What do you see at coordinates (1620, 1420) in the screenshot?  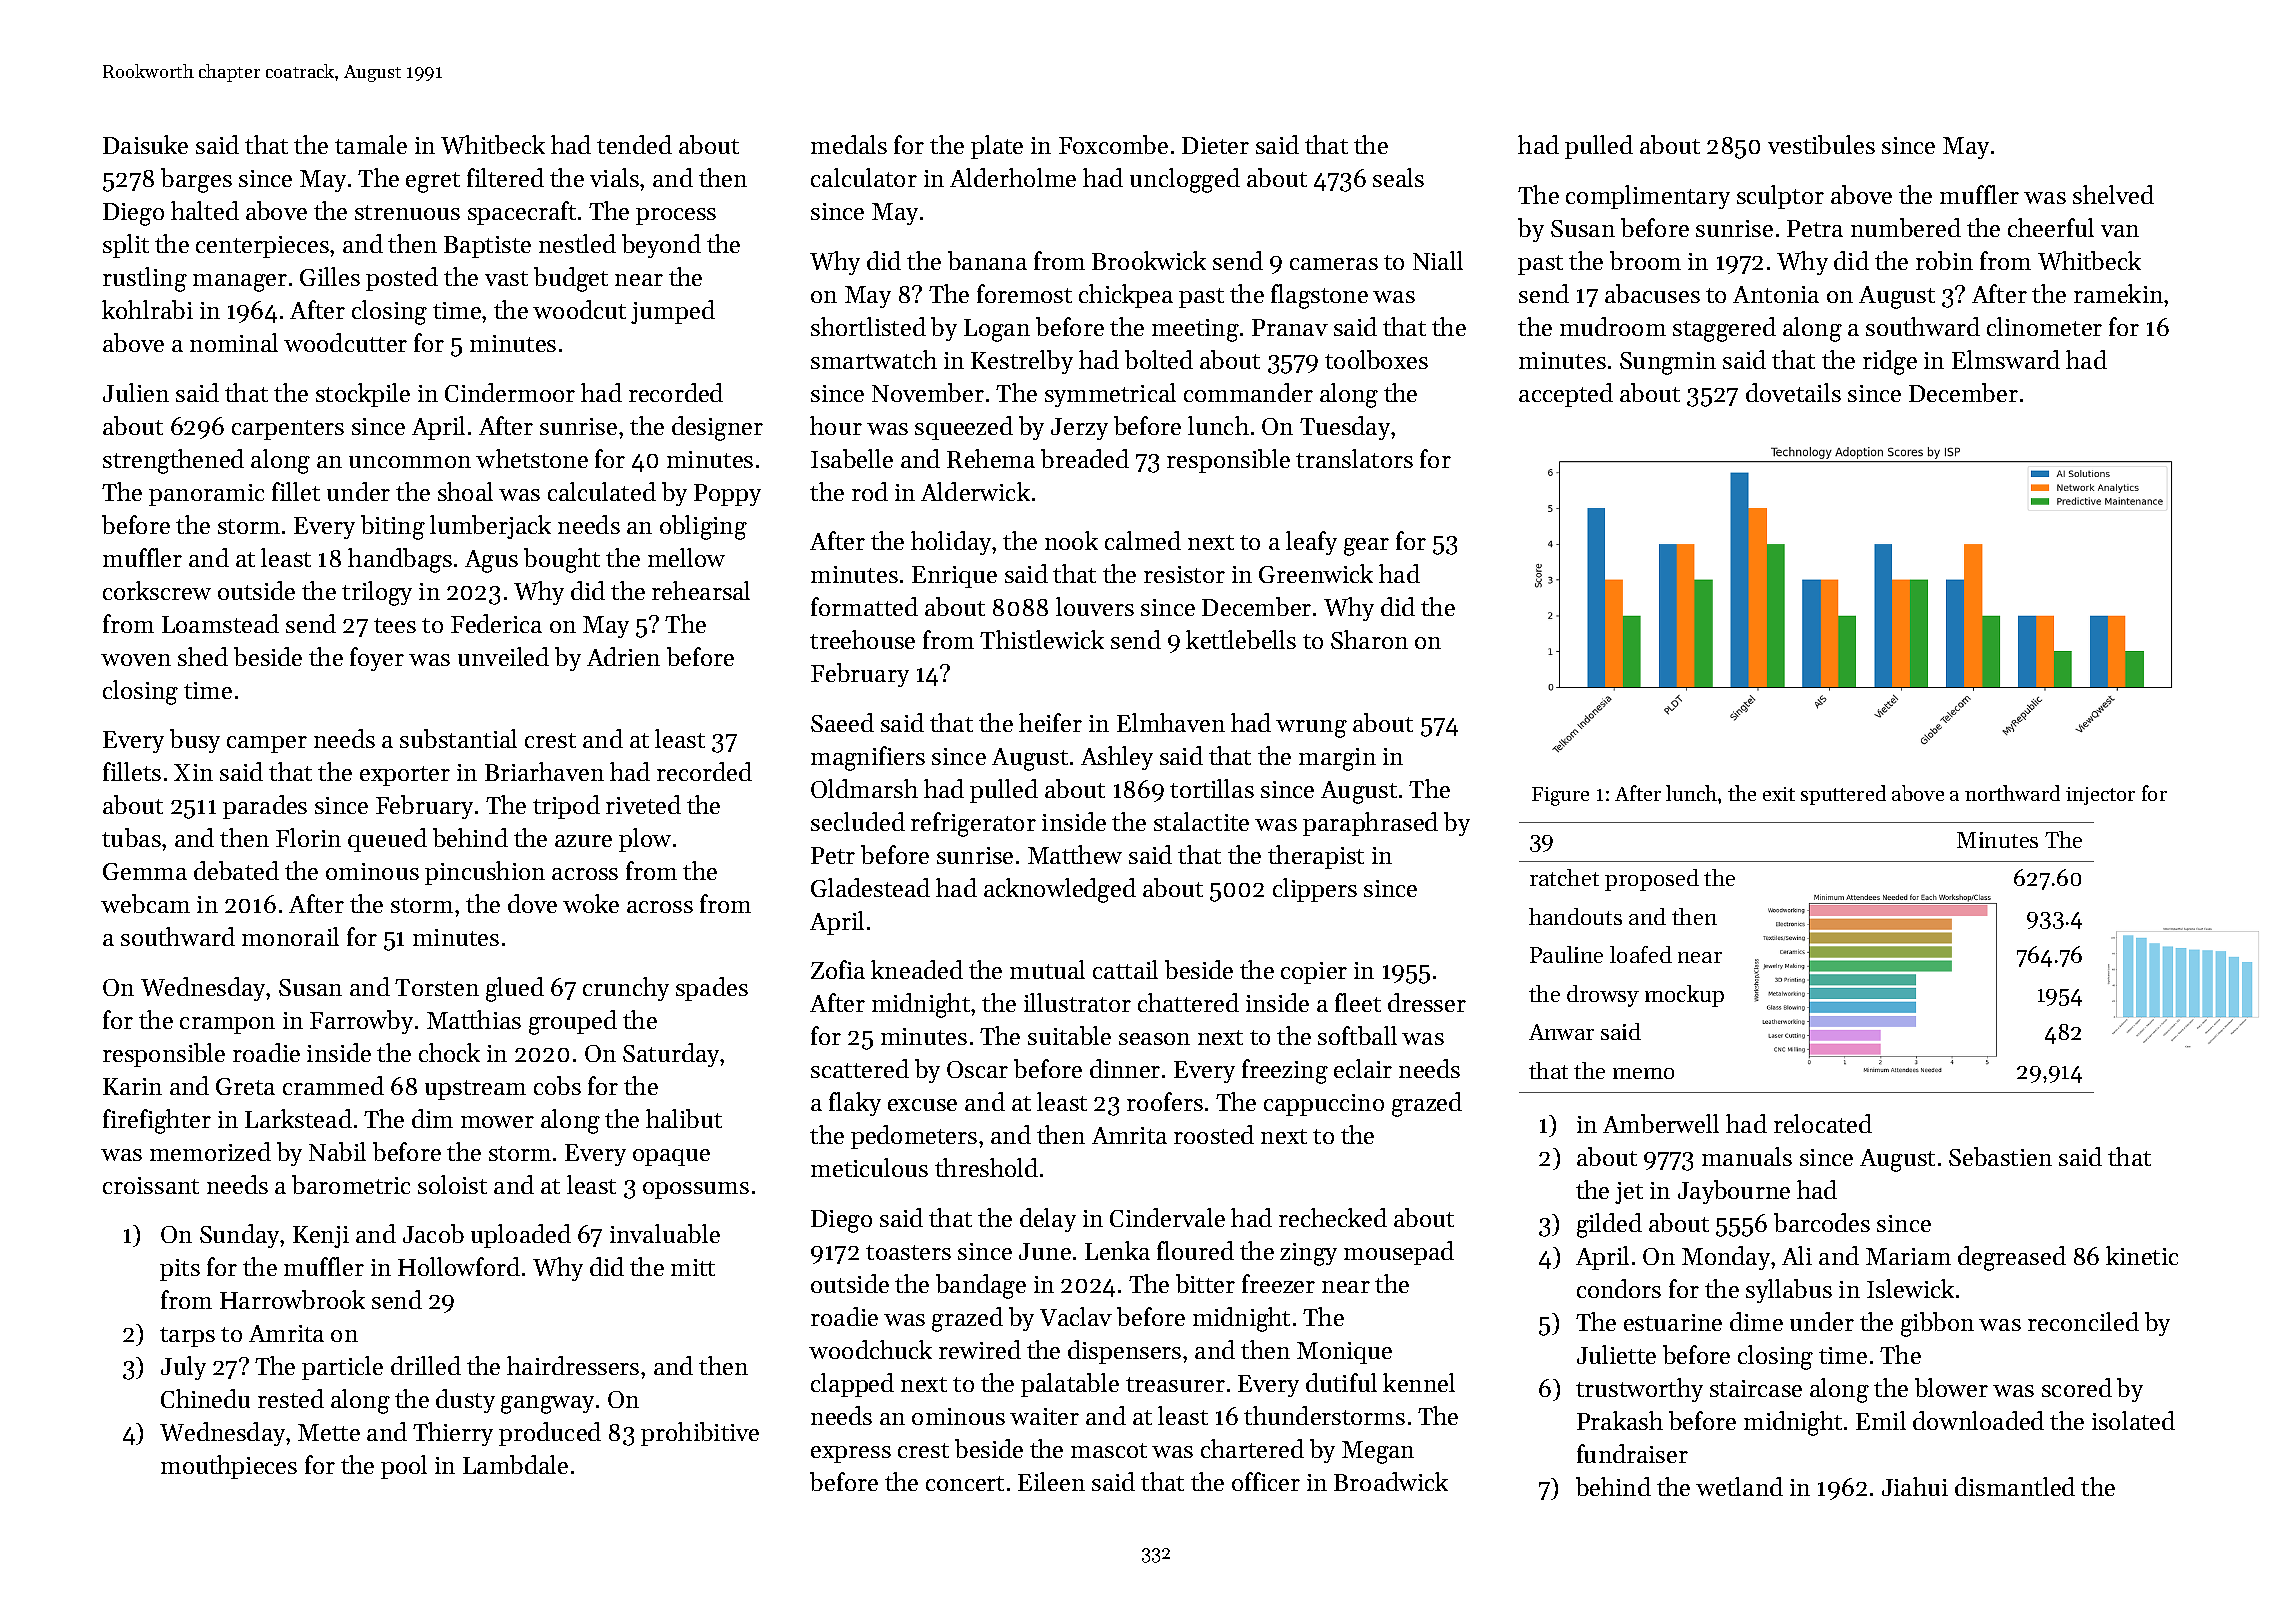 I see `Prakash` at bounding box center [1620, 1420].
